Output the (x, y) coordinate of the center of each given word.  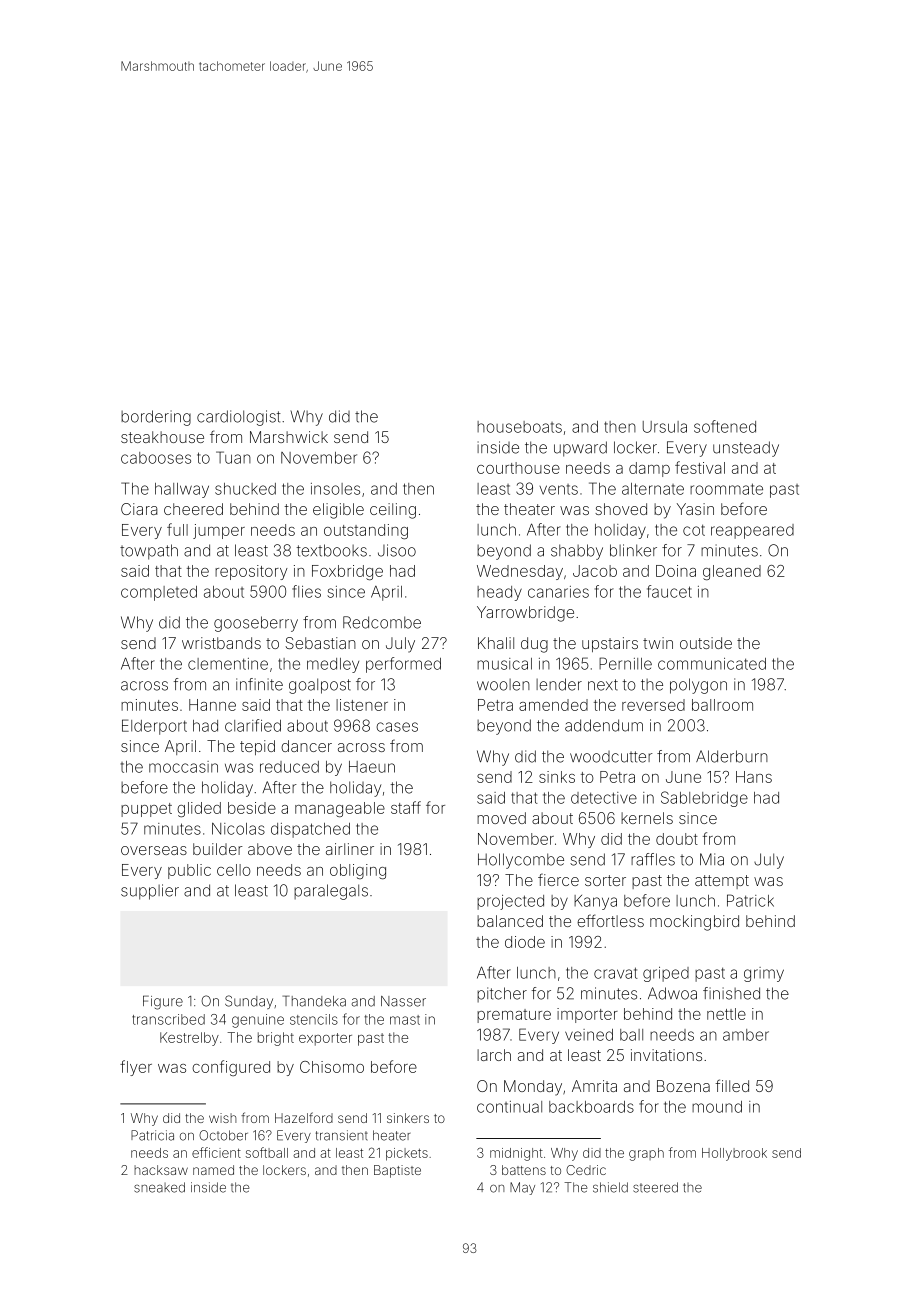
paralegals (331, 892)
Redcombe (382, 622)
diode (525, 942)
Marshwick (289, 437)
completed (159, 593)
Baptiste (397, 1171)
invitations (666, 1055)
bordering (156, 418)
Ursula (665, 427)
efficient (216, 1152)
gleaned (732, 572)
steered (655, 1187)
